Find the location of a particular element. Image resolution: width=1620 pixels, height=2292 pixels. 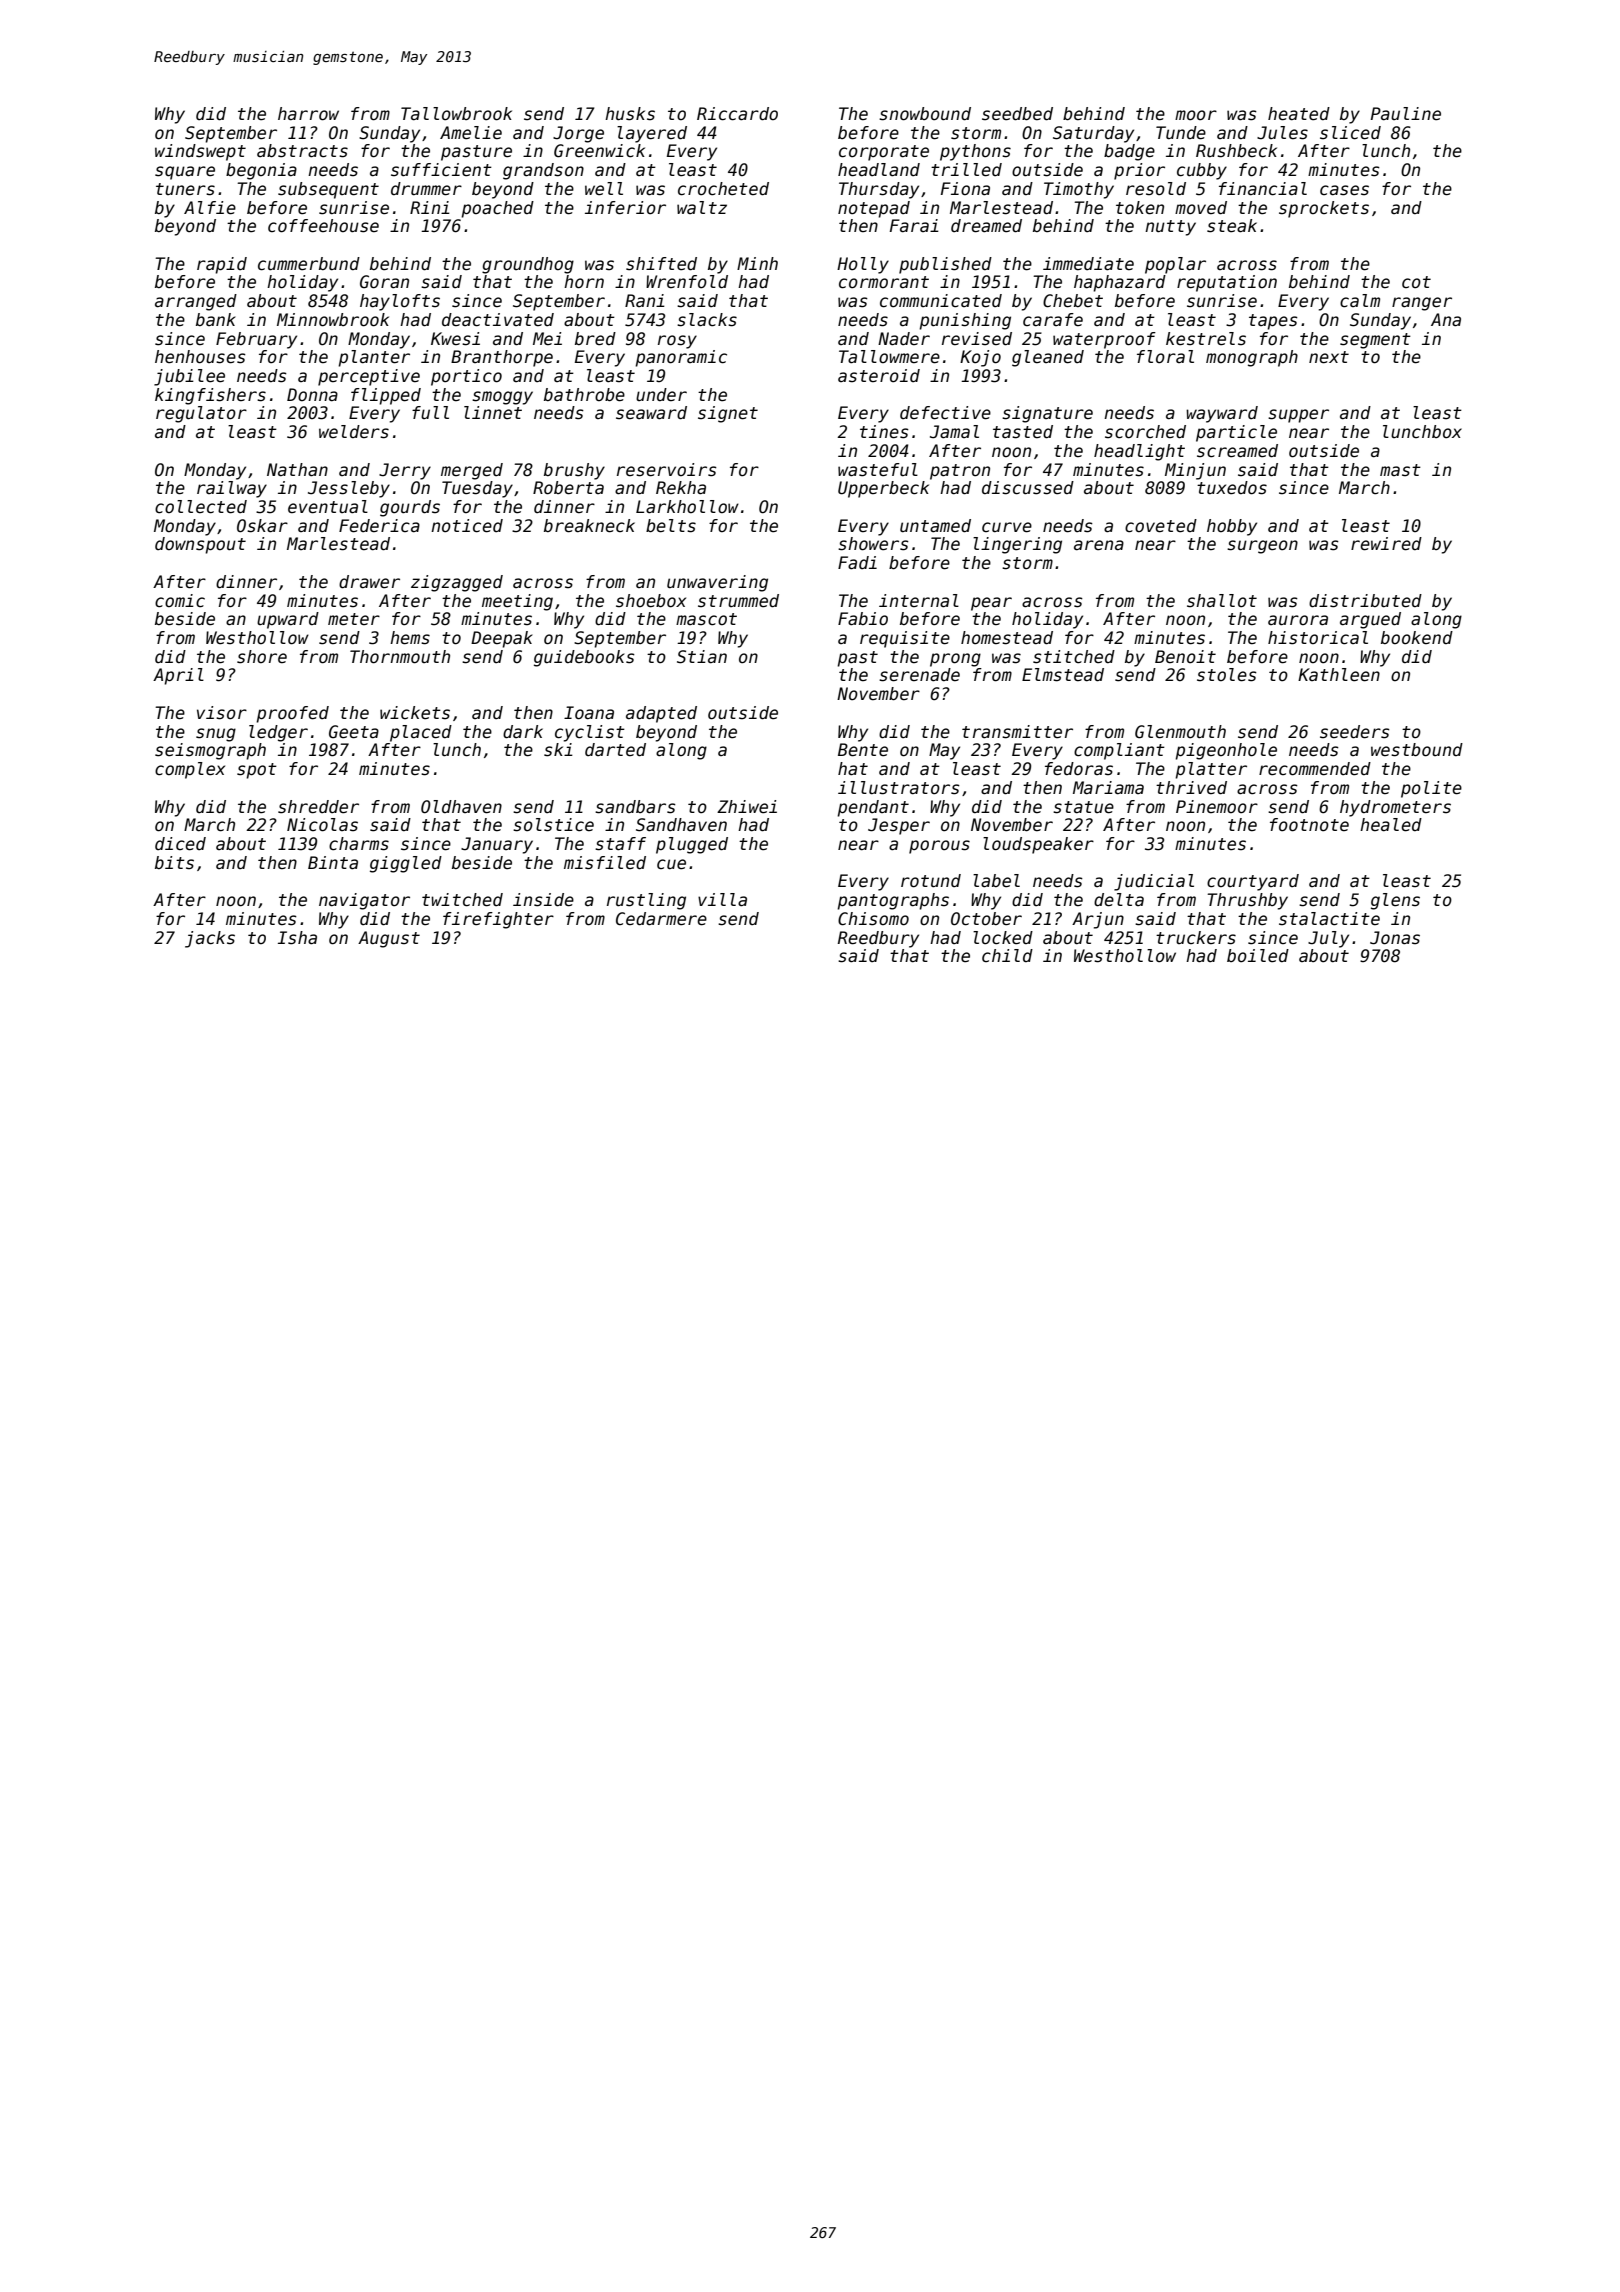

hems is located at coordinates (410, 638).
